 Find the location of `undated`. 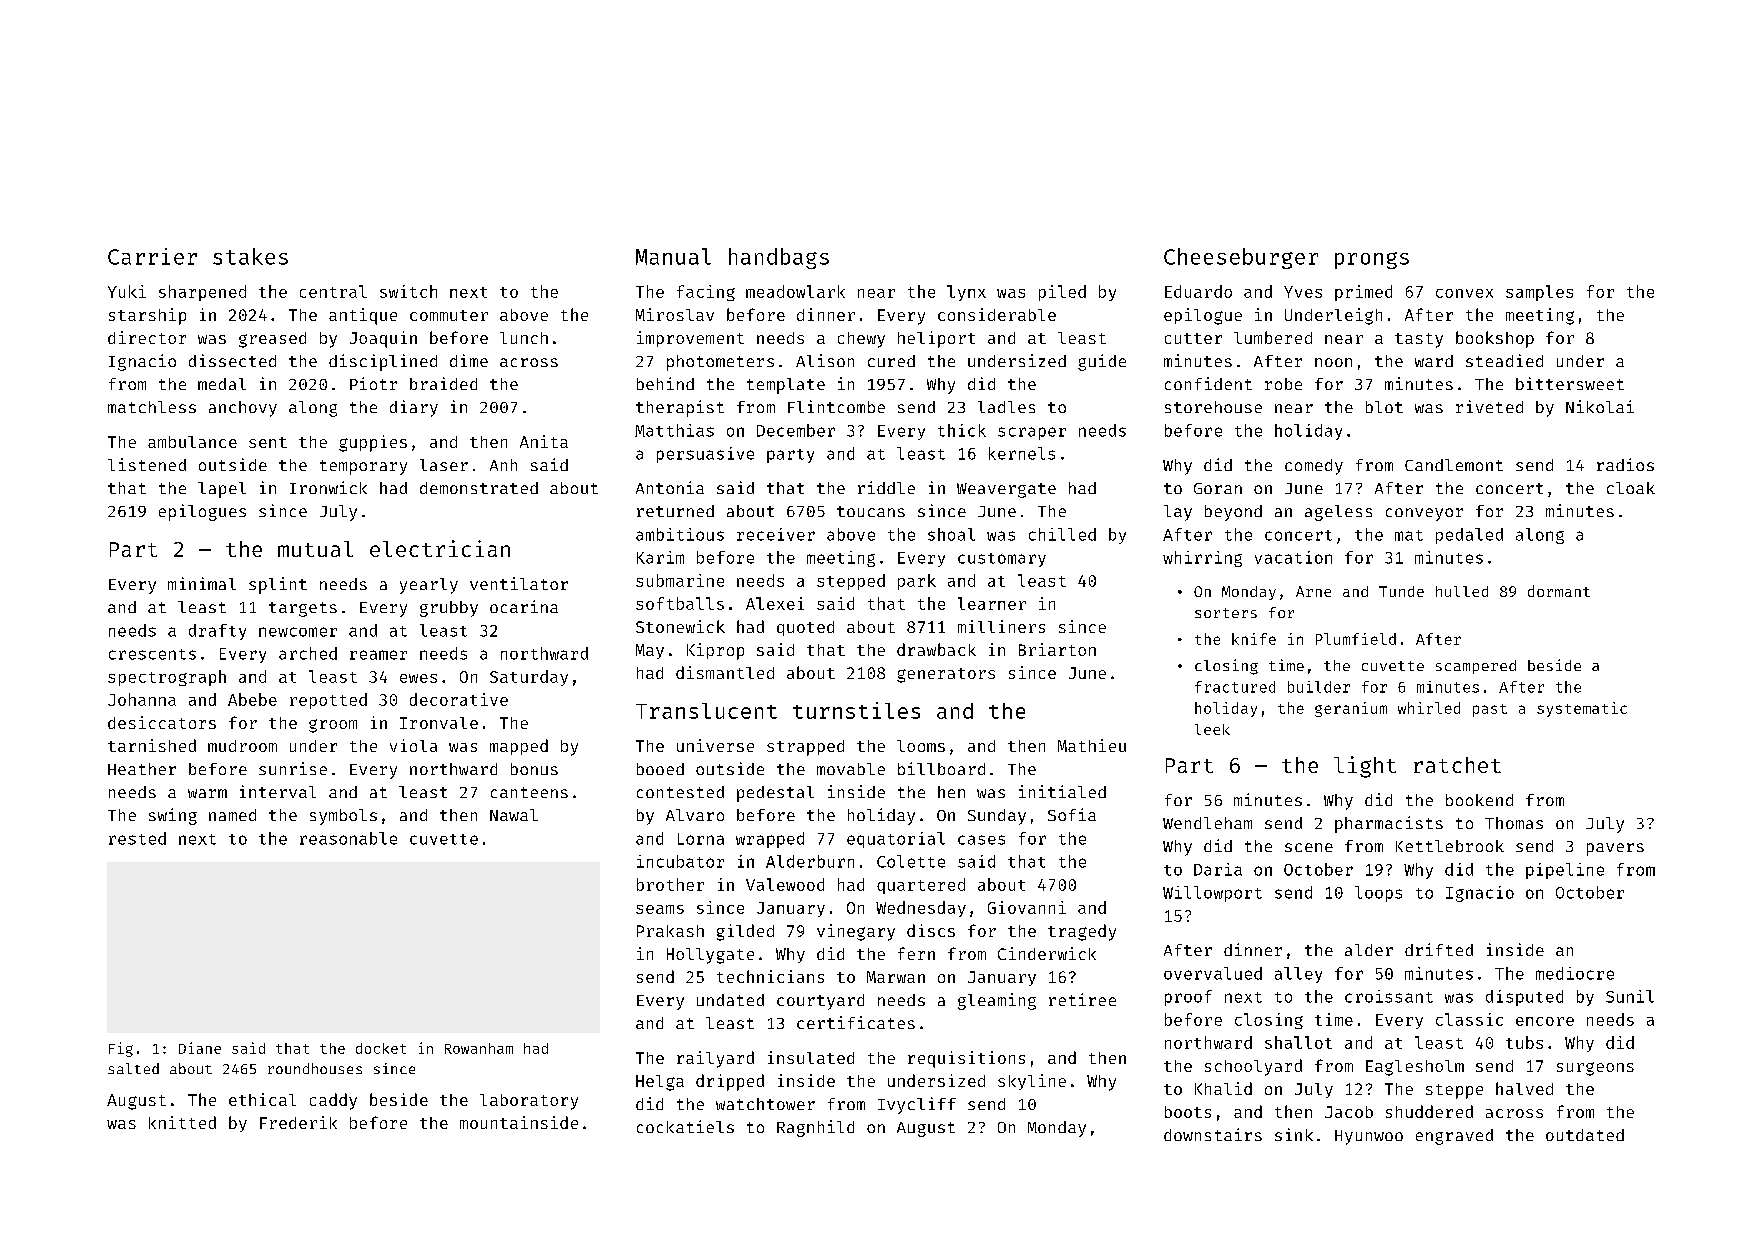

undated is located at coordinates (730, 1000).
